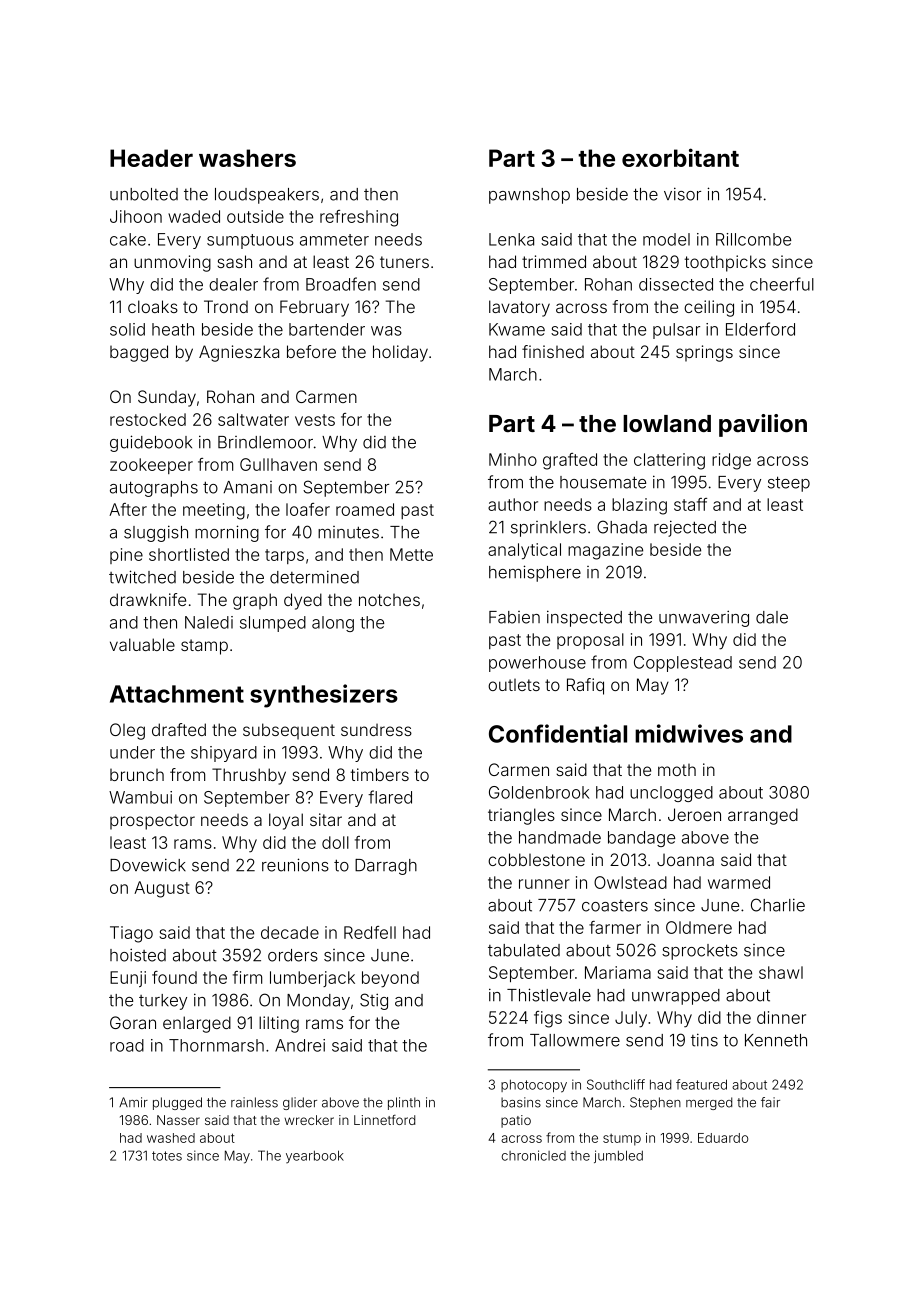  I want to click on cheerful, so click(782, 284).
